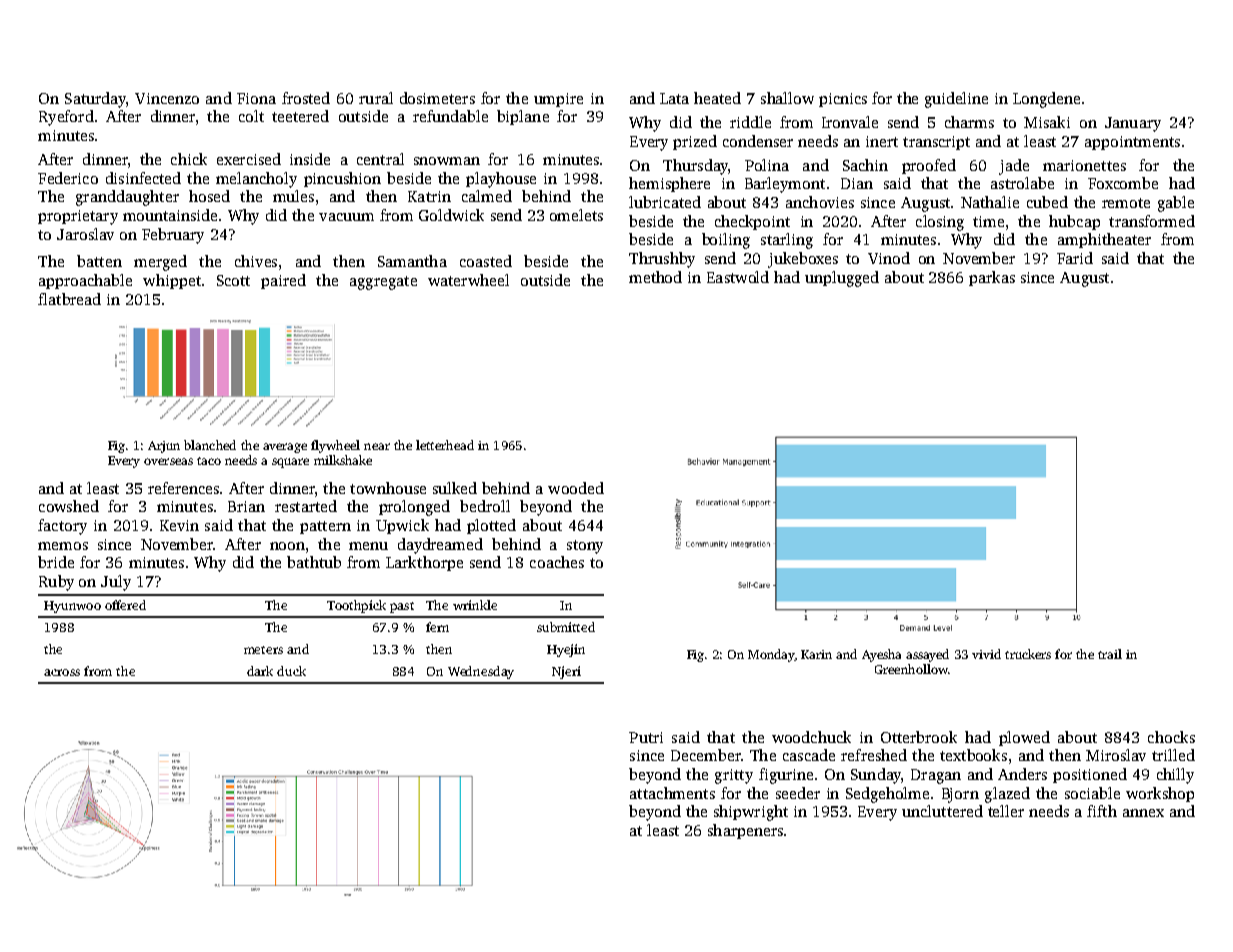 The width and height of the screenshot is (1233, 952). I want to click on dark, so click(260, 671).
